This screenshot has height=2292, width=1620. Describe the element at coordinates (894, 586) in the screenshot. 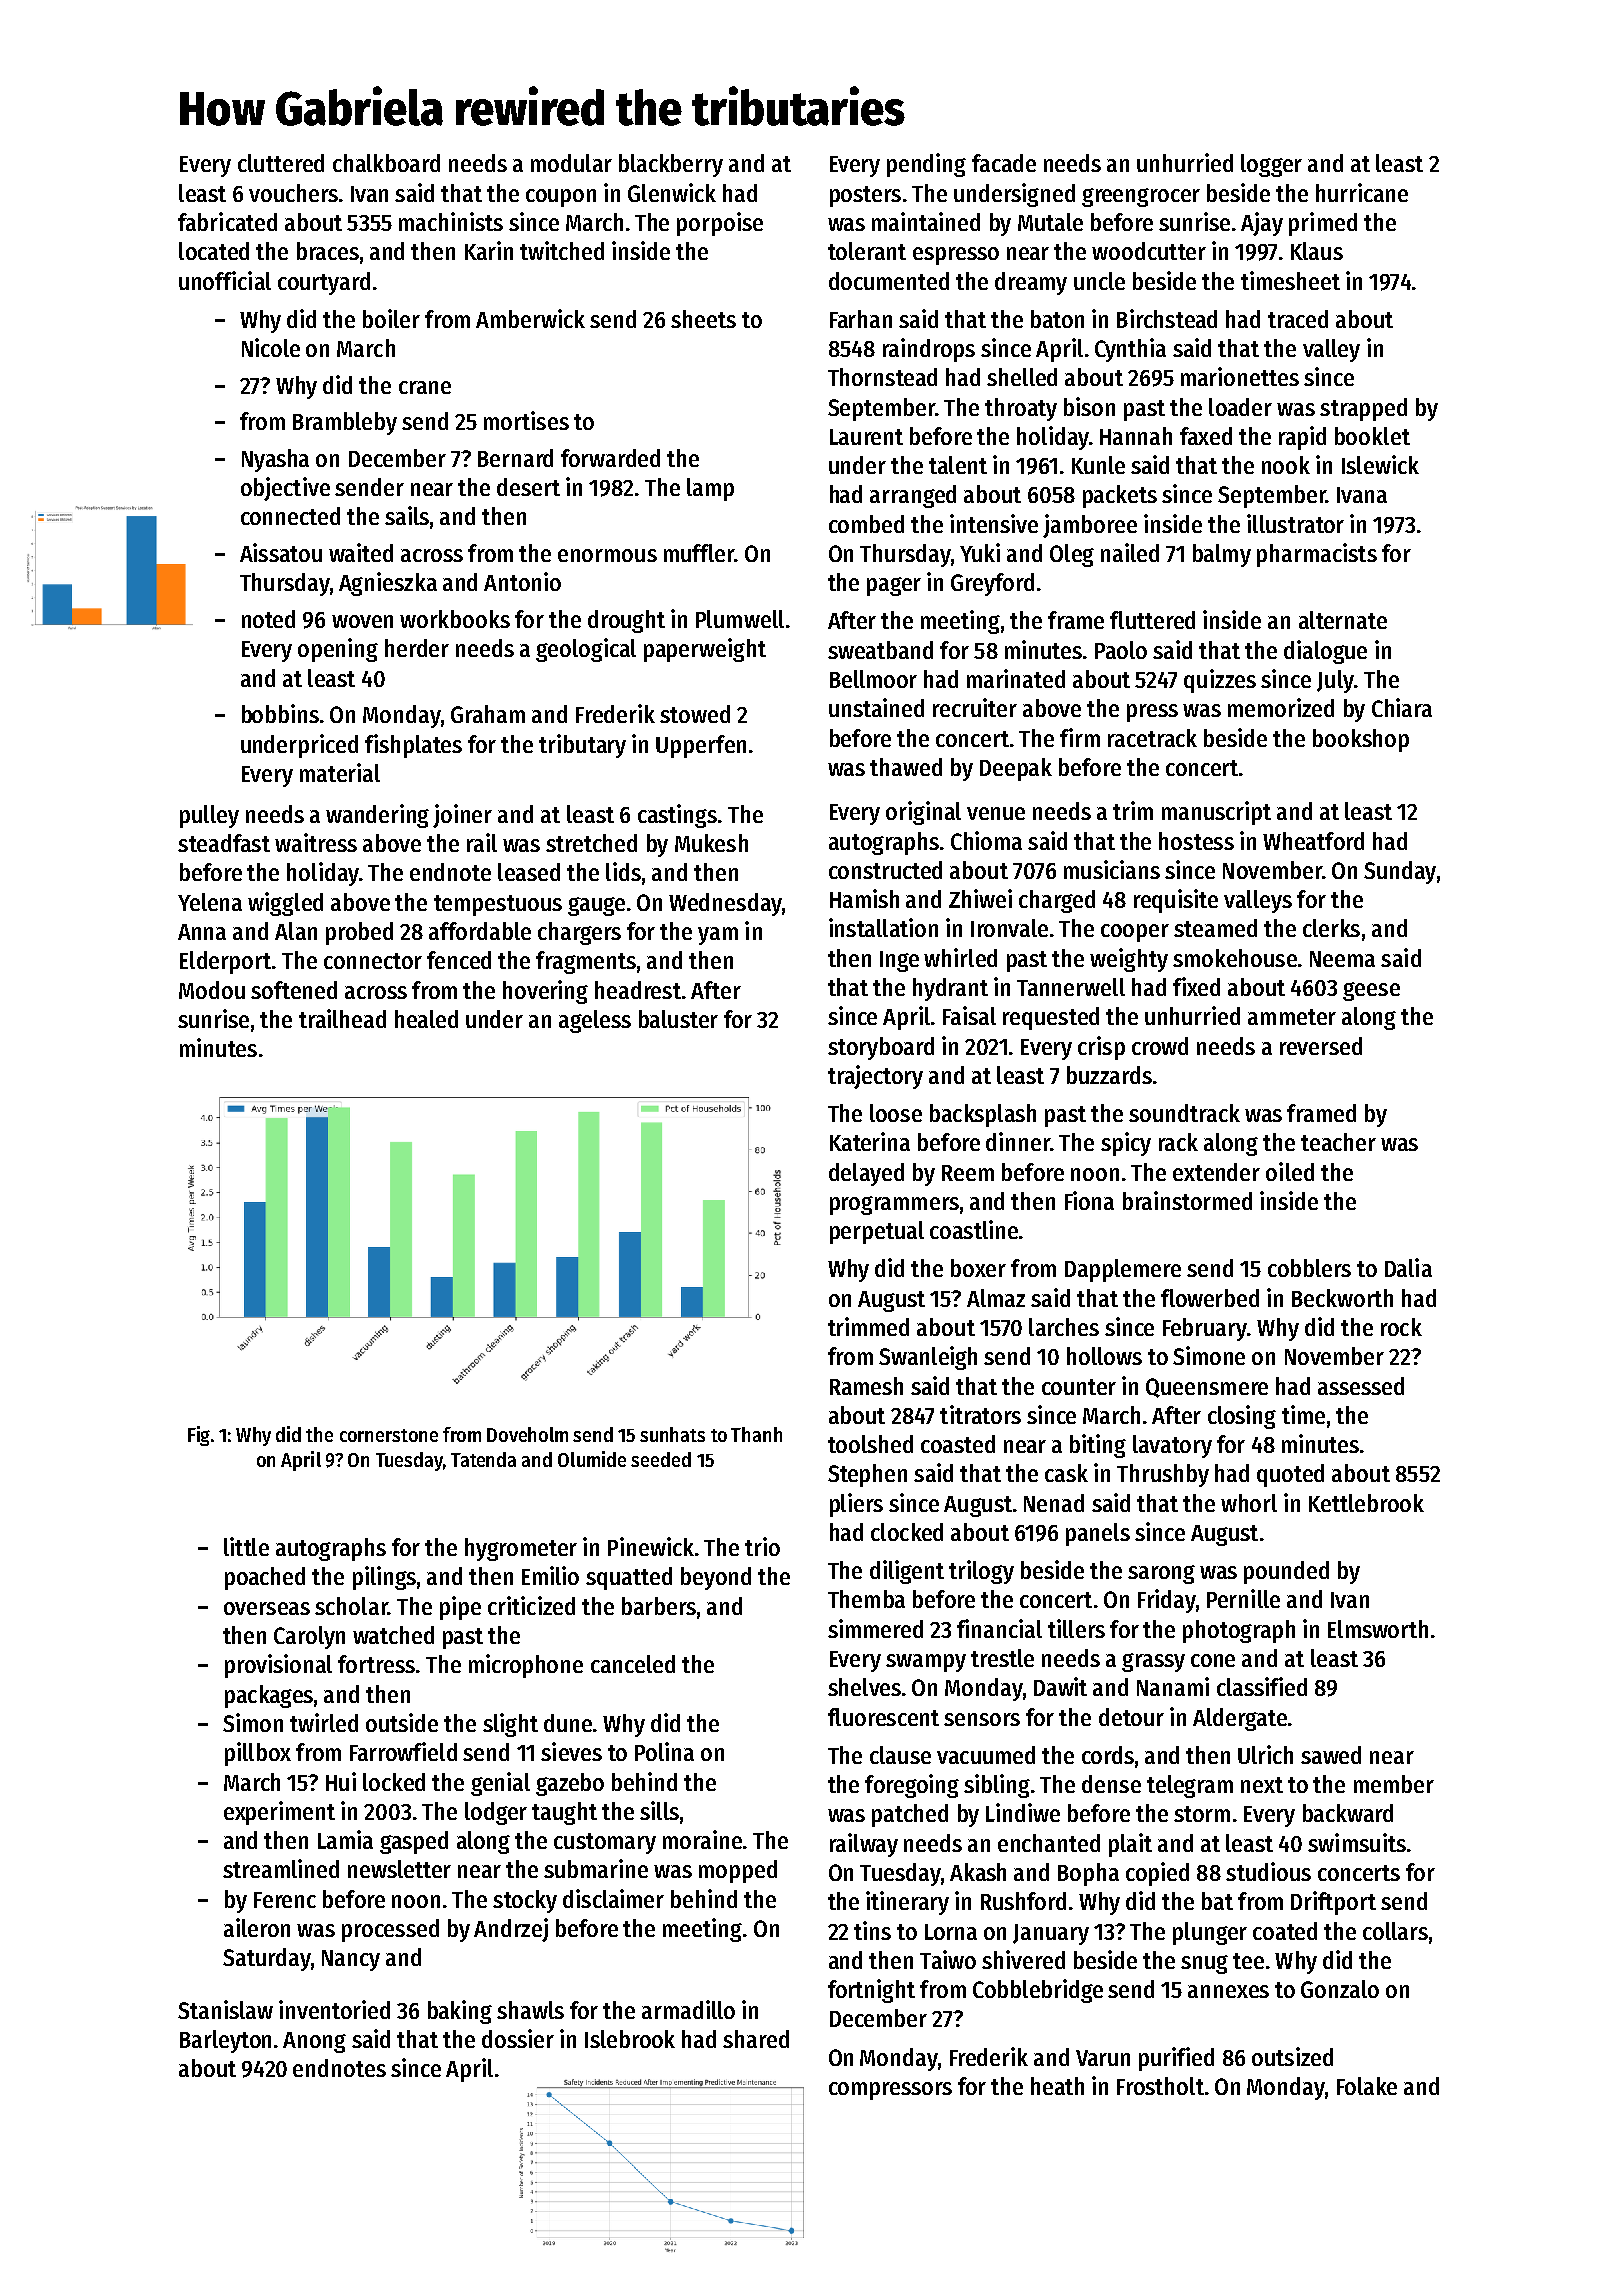

I see `pager` at that location.
